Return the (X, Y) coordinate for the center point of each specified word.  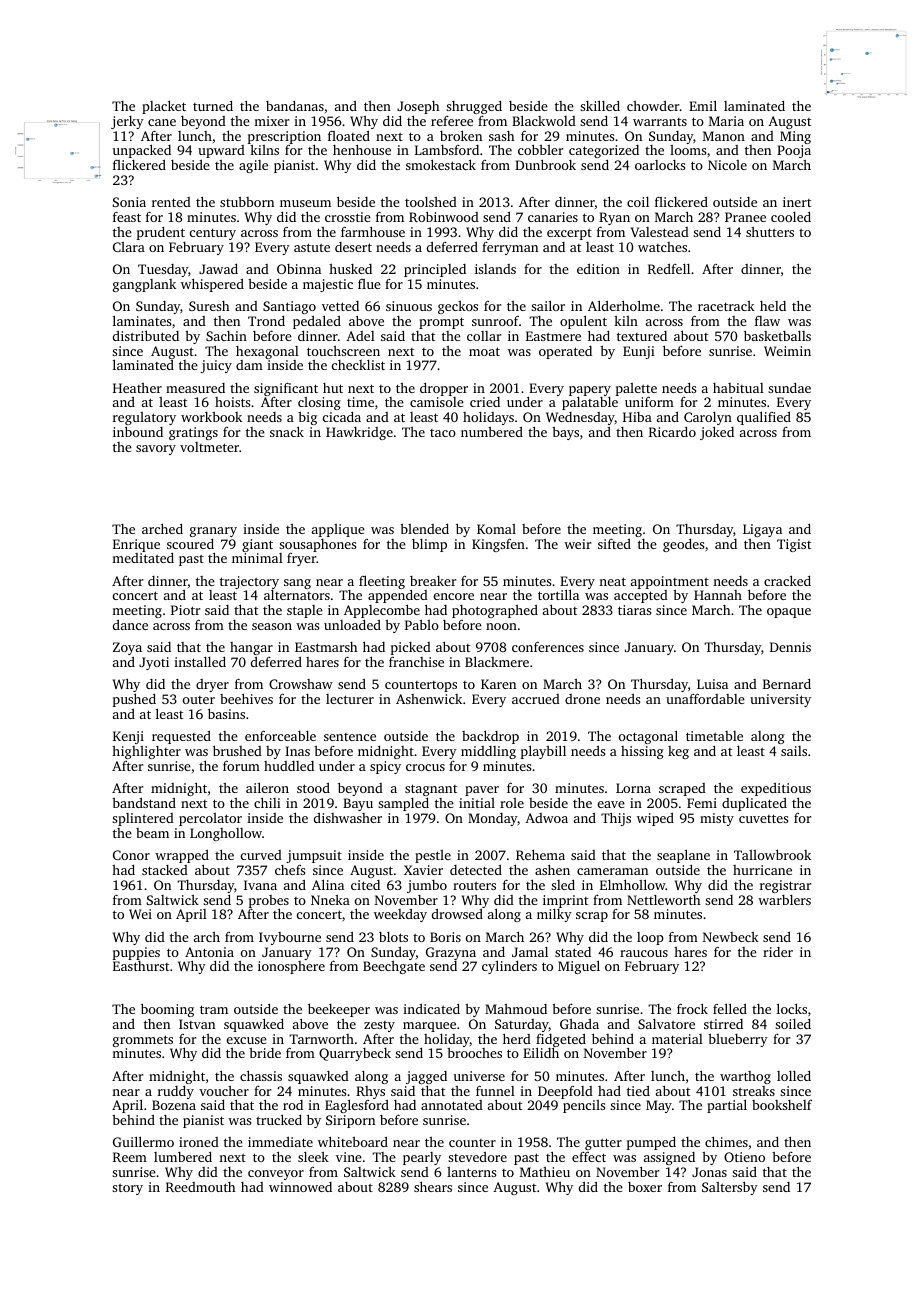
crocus (425, 767)
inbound (138, 432)
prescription (284, 138)
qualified (764, 418)
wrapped (182, 856)
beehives (246, 698)
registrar (785, 886)
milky (554, 915)
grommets (143, 1041)
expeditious (776, 789)
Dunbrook (545, 164)
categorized (604, 151)
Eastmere (553, 336)
